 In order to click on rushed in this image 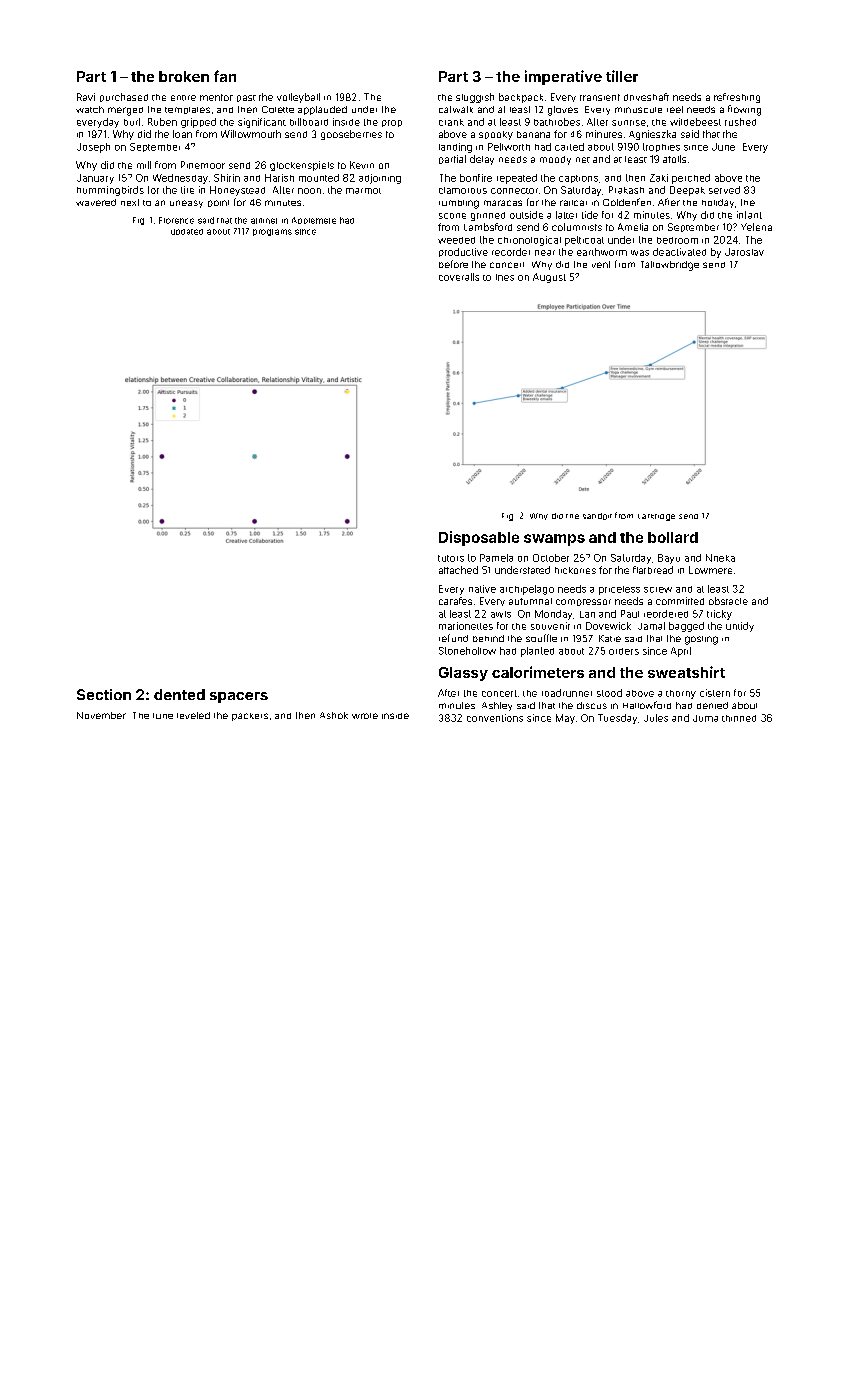, I will do `click(740, 122)`.
